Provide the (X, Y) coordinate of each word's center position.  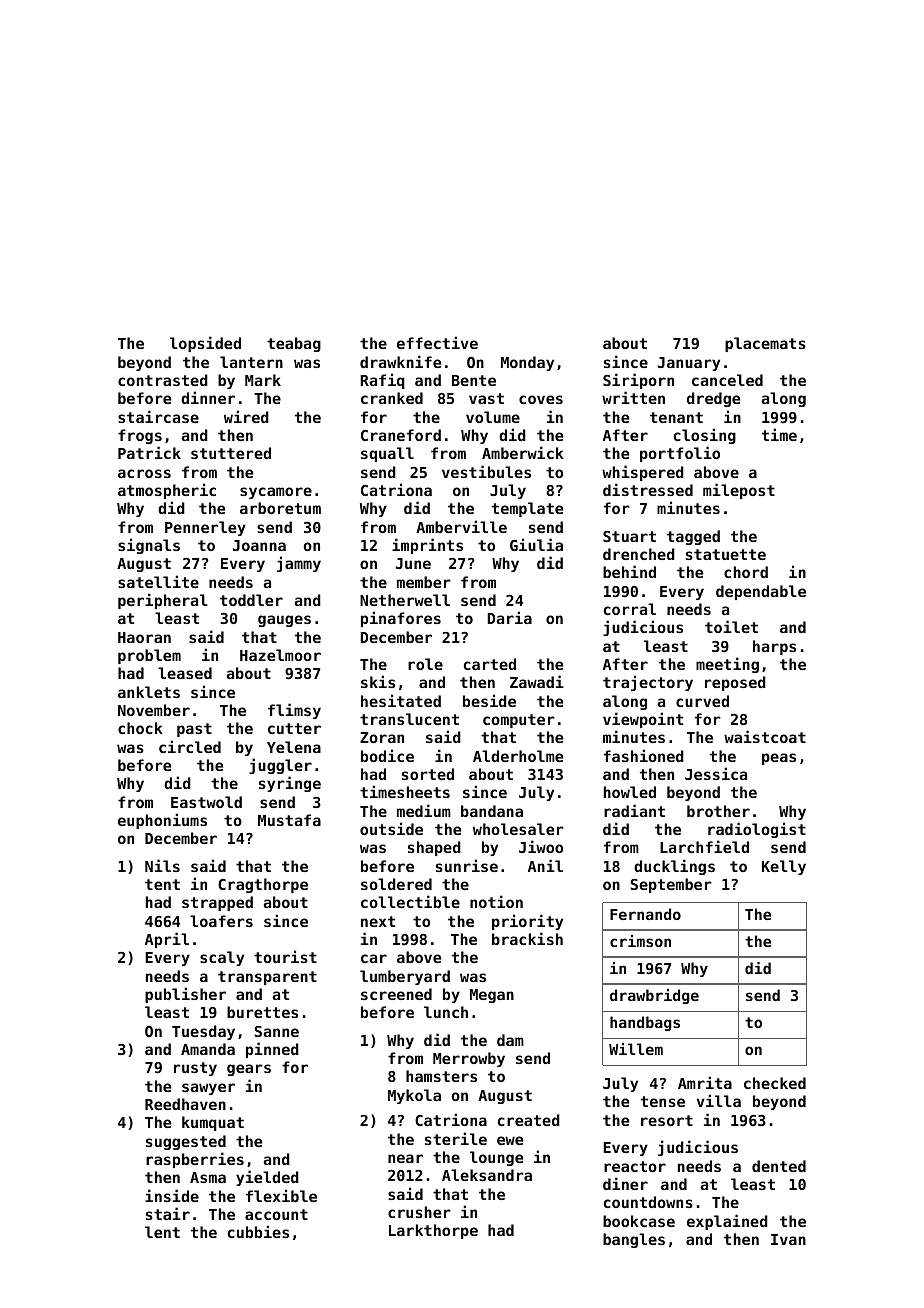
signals (149, 546)
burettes (262, 1012)
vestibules (486, 471)
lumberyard (405, 977)
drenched (639, 554)
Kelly (784, 867)
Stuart (629, 536)
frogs (140, 436)
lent (162, 1232)
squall (387, 454)
